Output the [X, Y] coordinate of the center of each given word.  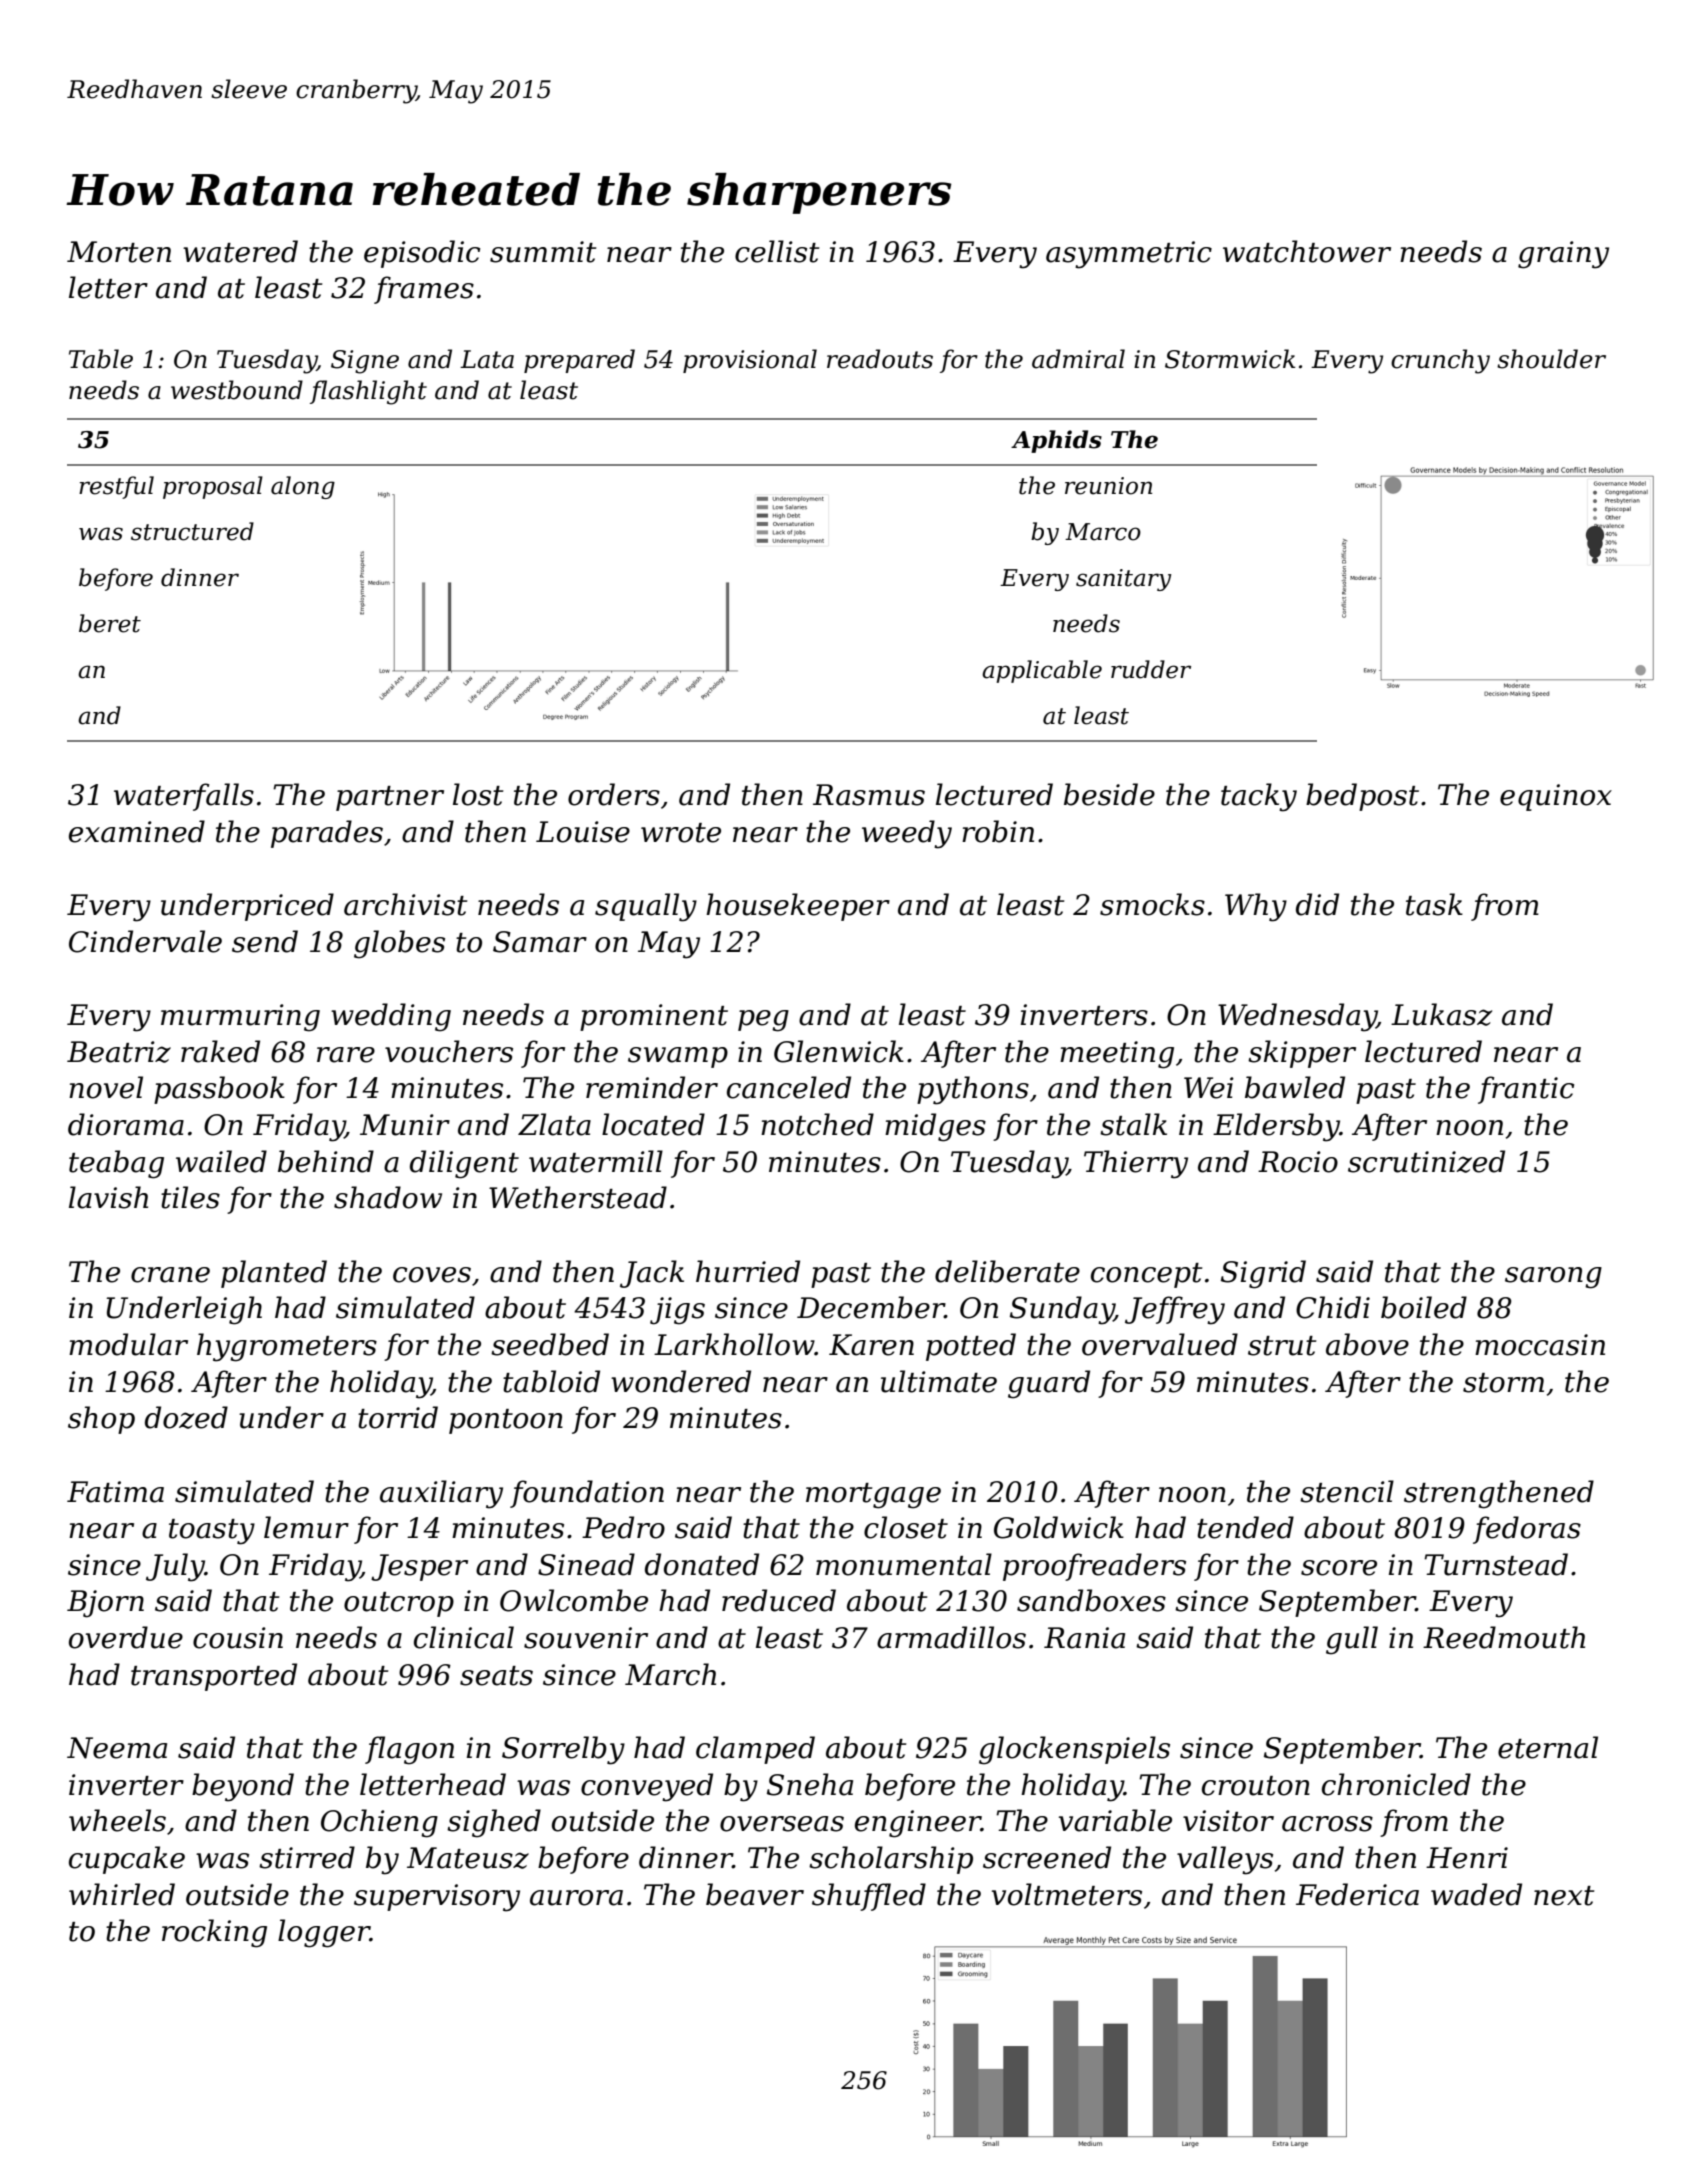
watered [240, 251]
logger [324, 1933]
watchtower [1307, 251]
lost [478, 794]
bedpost [1362, 797]
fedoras [1527, 1530]
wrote [681, 833]
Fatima [115, 1492]
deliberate [1007, 1271]
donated [702, 1564]
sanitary [1123, 580]
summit [543, 252]
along [303, 487]
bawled [1295, 1087]
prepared [579, 361]
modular [128, 1344]
